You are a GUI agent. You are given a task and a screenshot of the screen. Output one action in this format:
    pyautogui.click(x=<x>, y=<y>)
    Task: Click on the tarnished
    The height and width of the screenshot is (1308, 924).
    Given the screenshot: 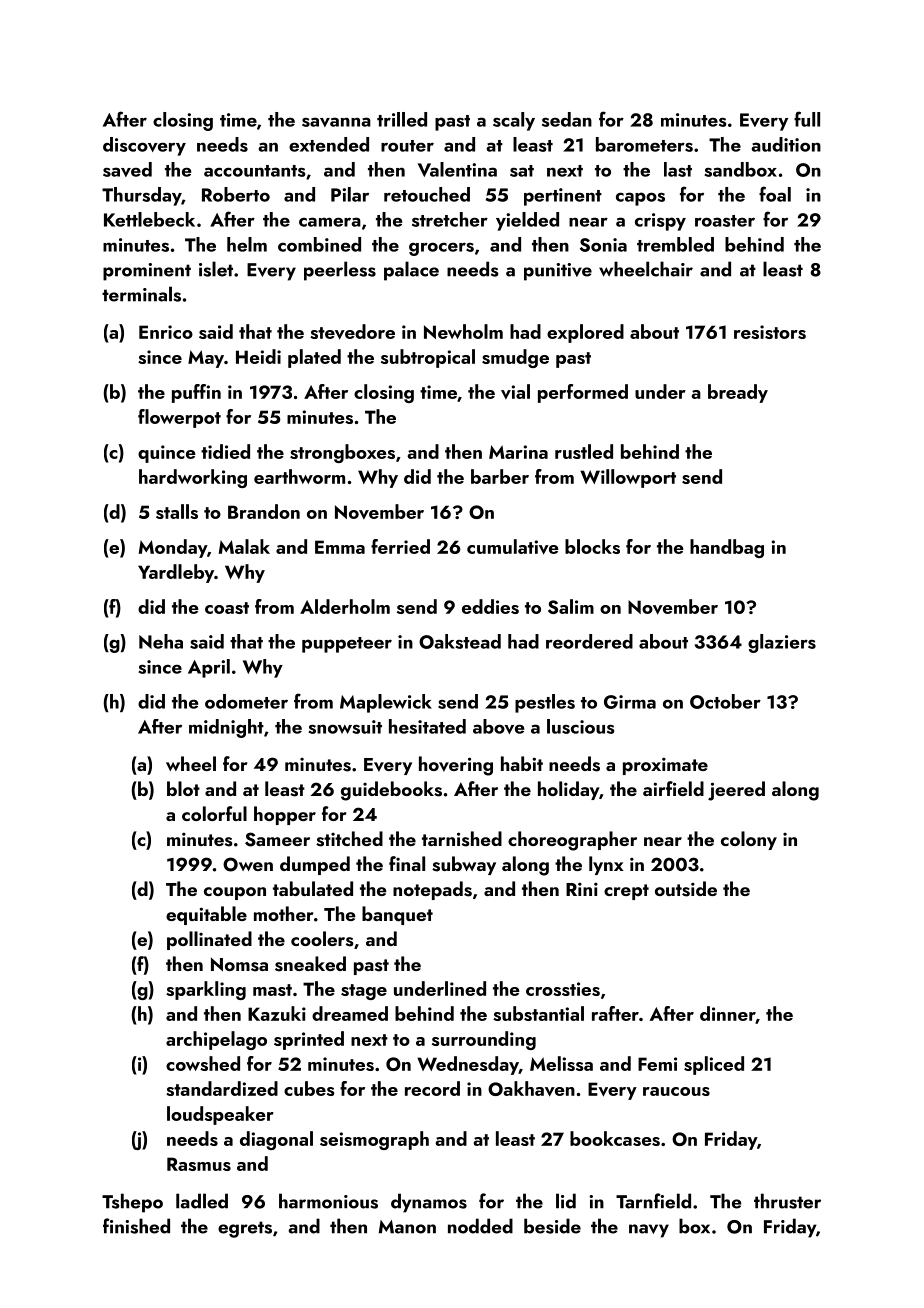 What is the action you would take?
    pyautogui.click(x=462, y=839)
